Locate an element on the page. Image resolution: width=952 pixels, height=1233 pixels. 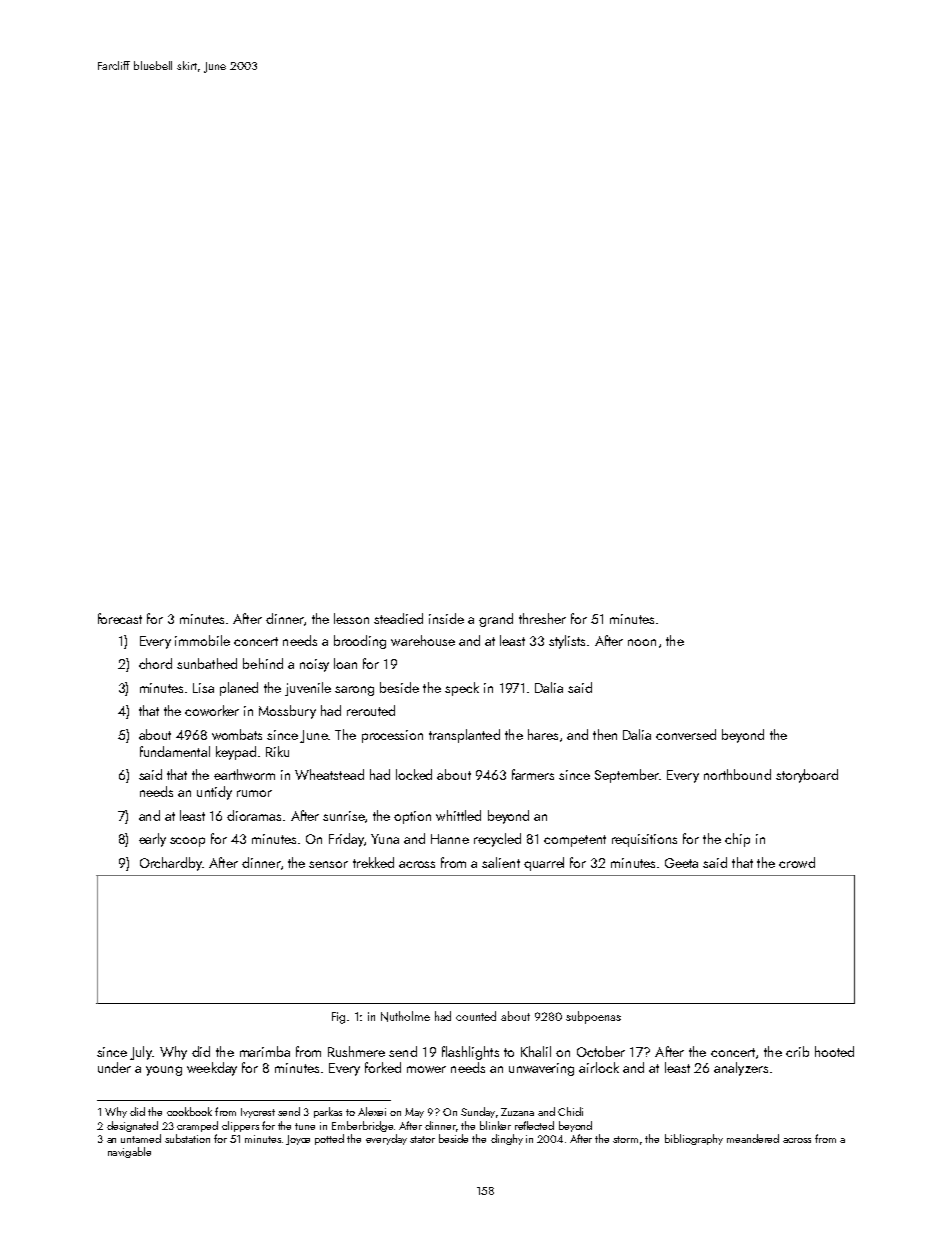
navigable is located at coordinates (129, 1152).
